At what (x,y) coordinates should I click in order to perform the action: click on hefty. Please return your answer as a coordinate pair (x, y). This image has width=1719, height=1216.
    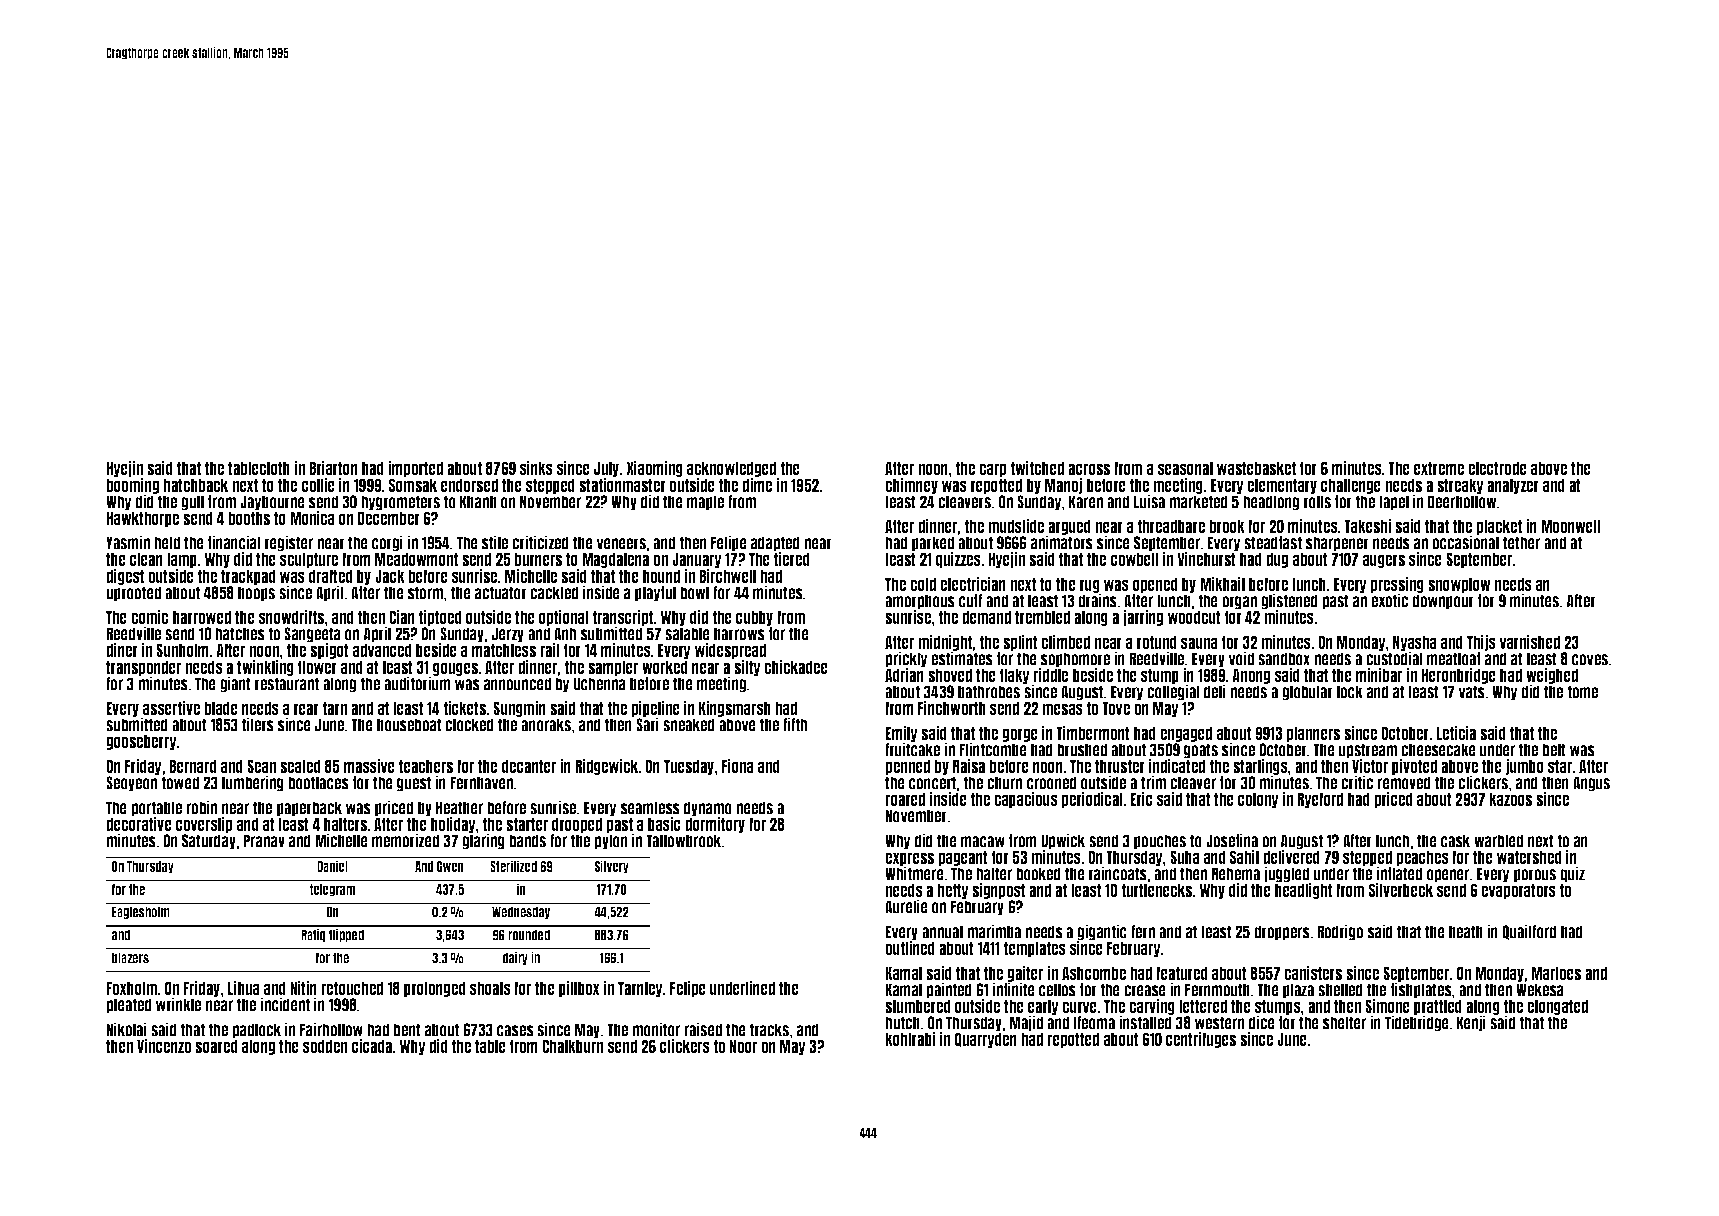
    Looking at the image, I should click on (953, 891).
